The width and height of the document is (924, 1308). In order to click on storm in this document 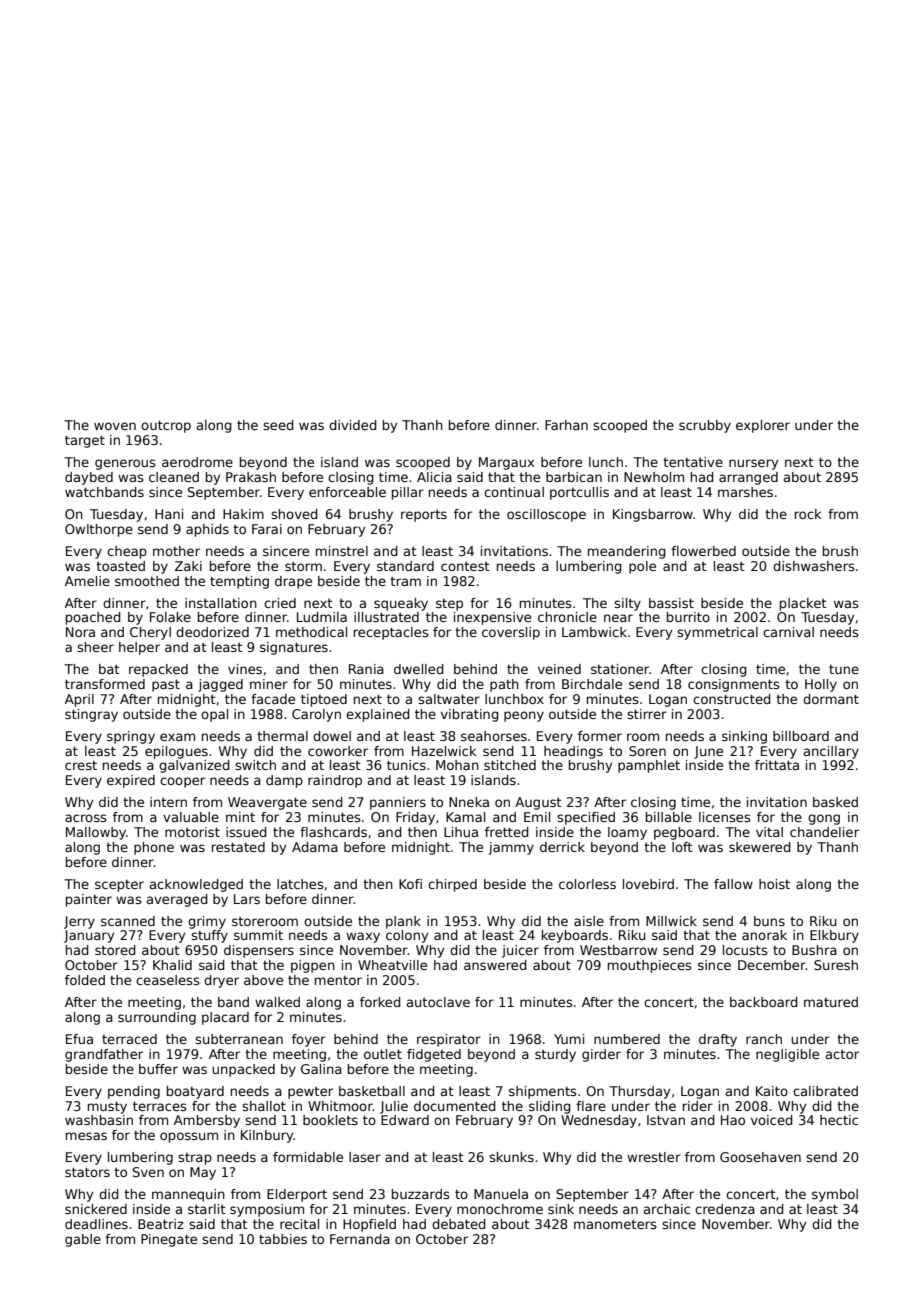, I will do `click(303, 566)`.
